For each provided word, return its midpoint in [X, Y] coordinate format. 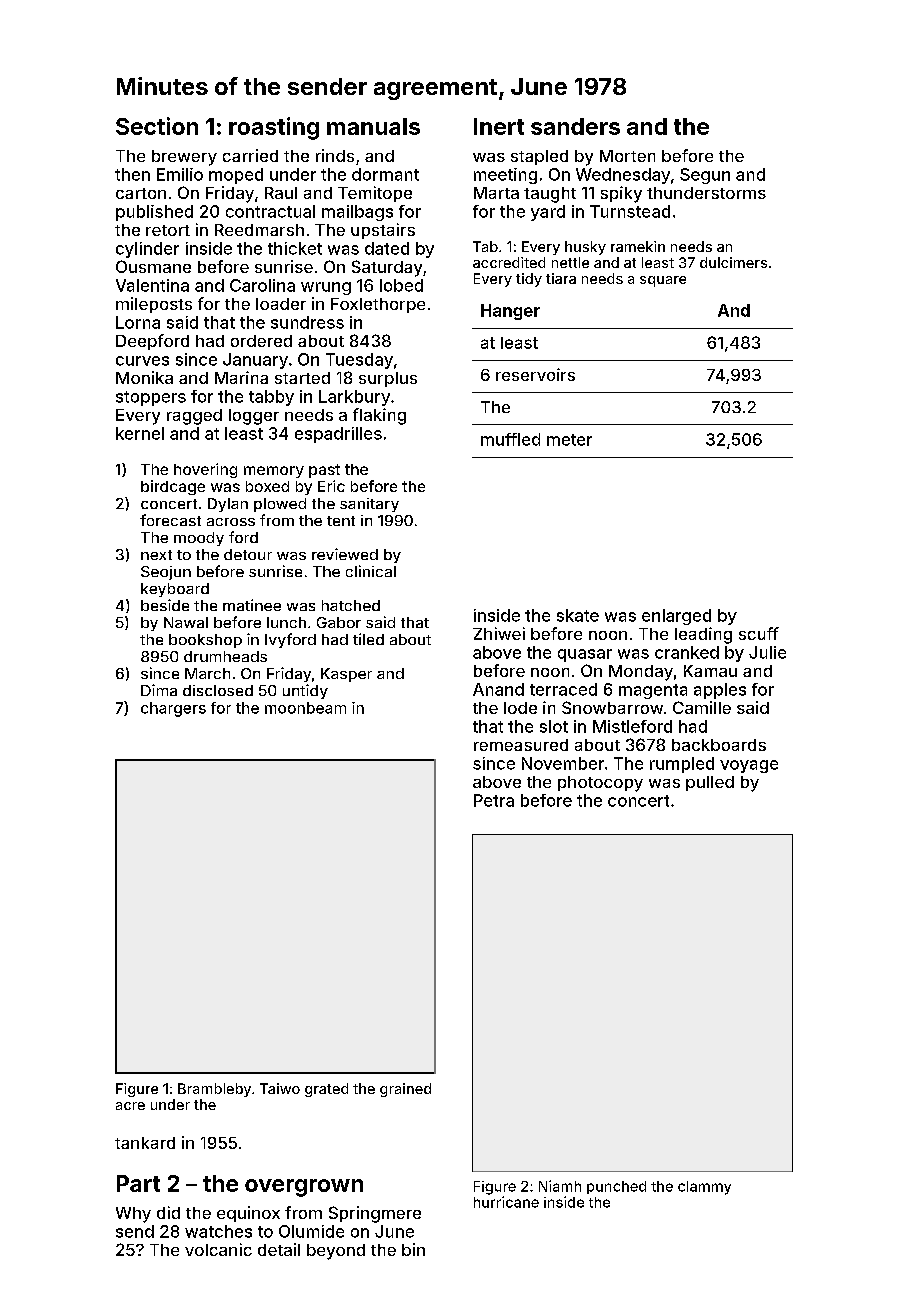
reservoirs [535, 374]
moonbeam [305, 708]
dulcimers [733, 262]
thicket [295, 248]
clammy [704, 1188]
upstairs [383, 231]
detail [279, 1249]
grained [405, 1090]
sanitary [369, 505]
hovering [205, 470]
